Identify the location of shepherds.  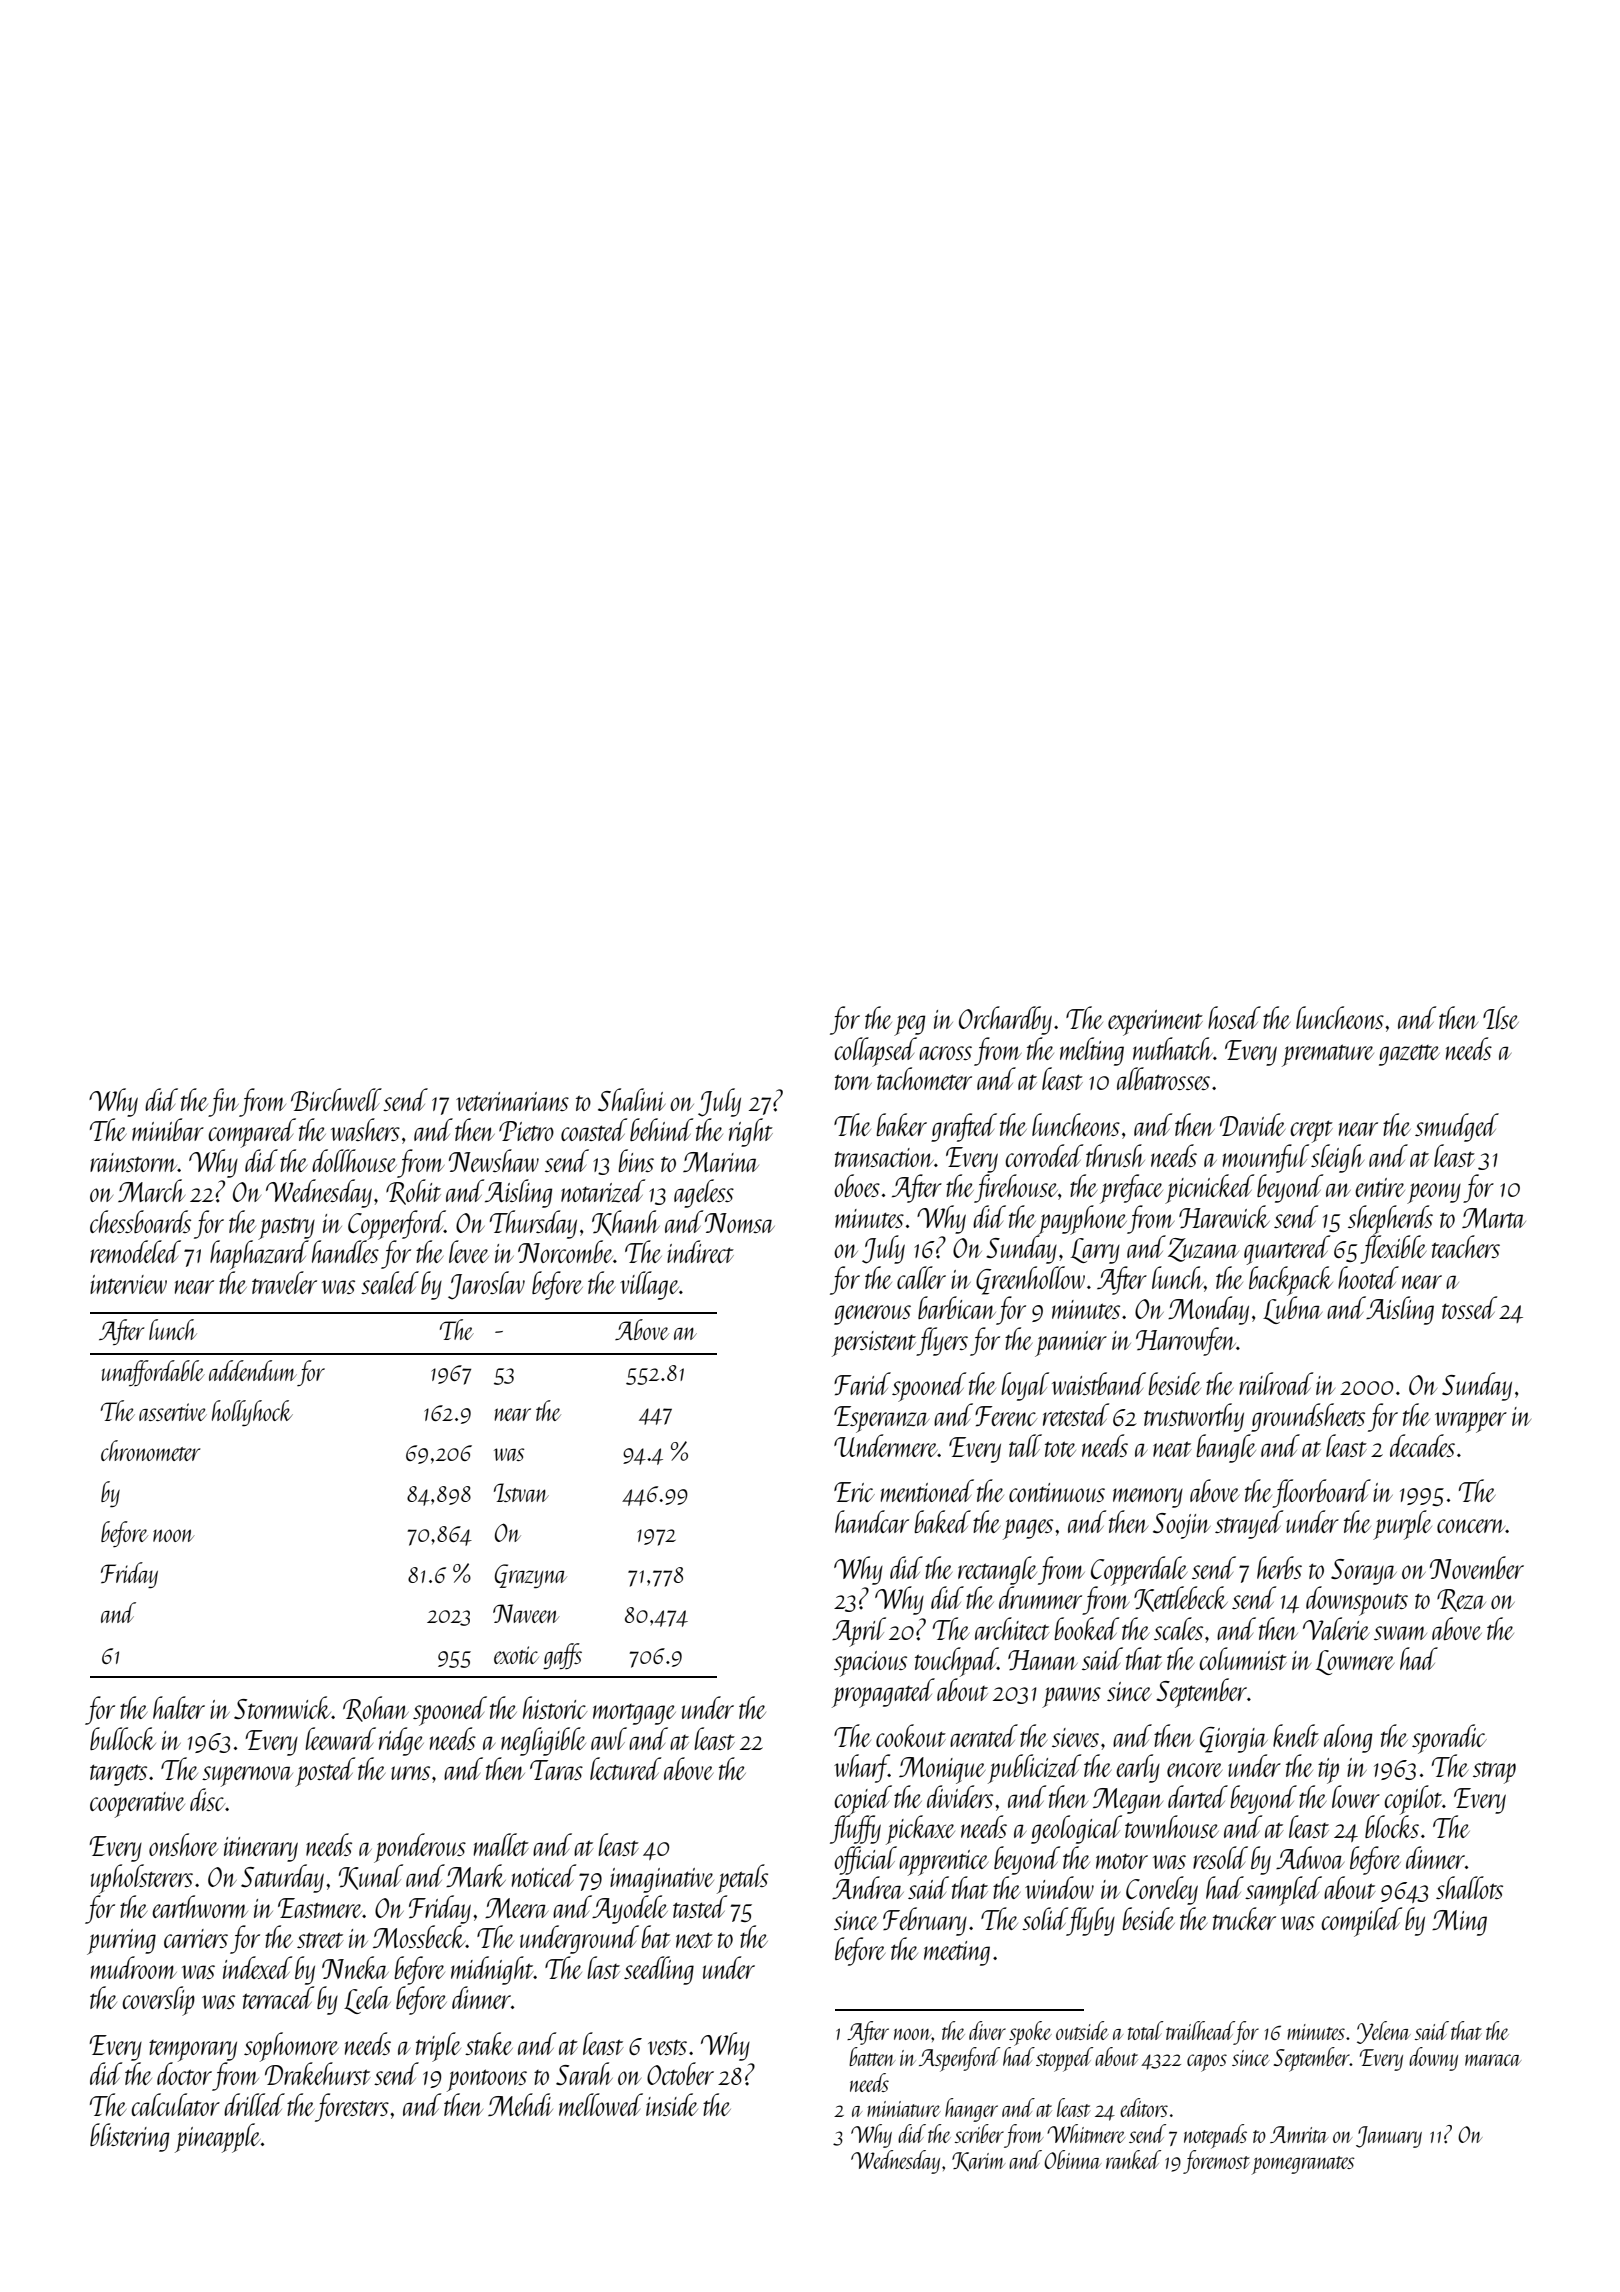
(1390, 1220).
